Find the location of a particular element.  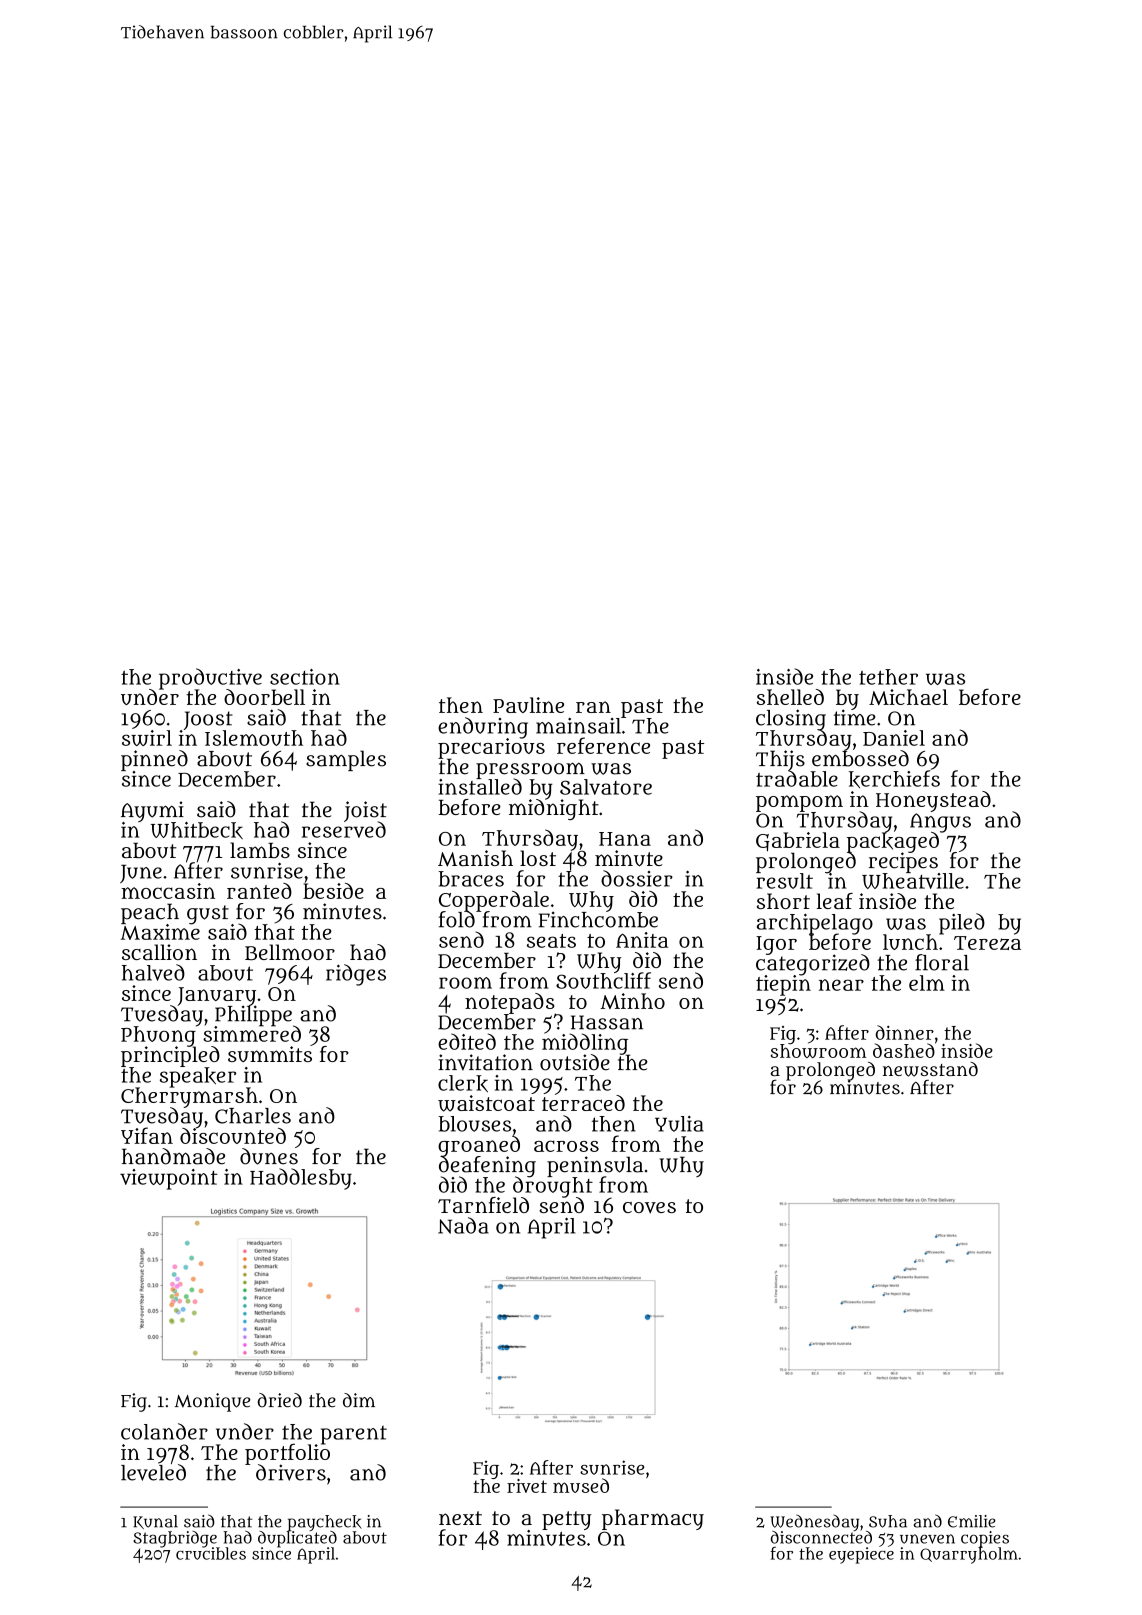

Phuong is located at coordinates (159, 1036).
